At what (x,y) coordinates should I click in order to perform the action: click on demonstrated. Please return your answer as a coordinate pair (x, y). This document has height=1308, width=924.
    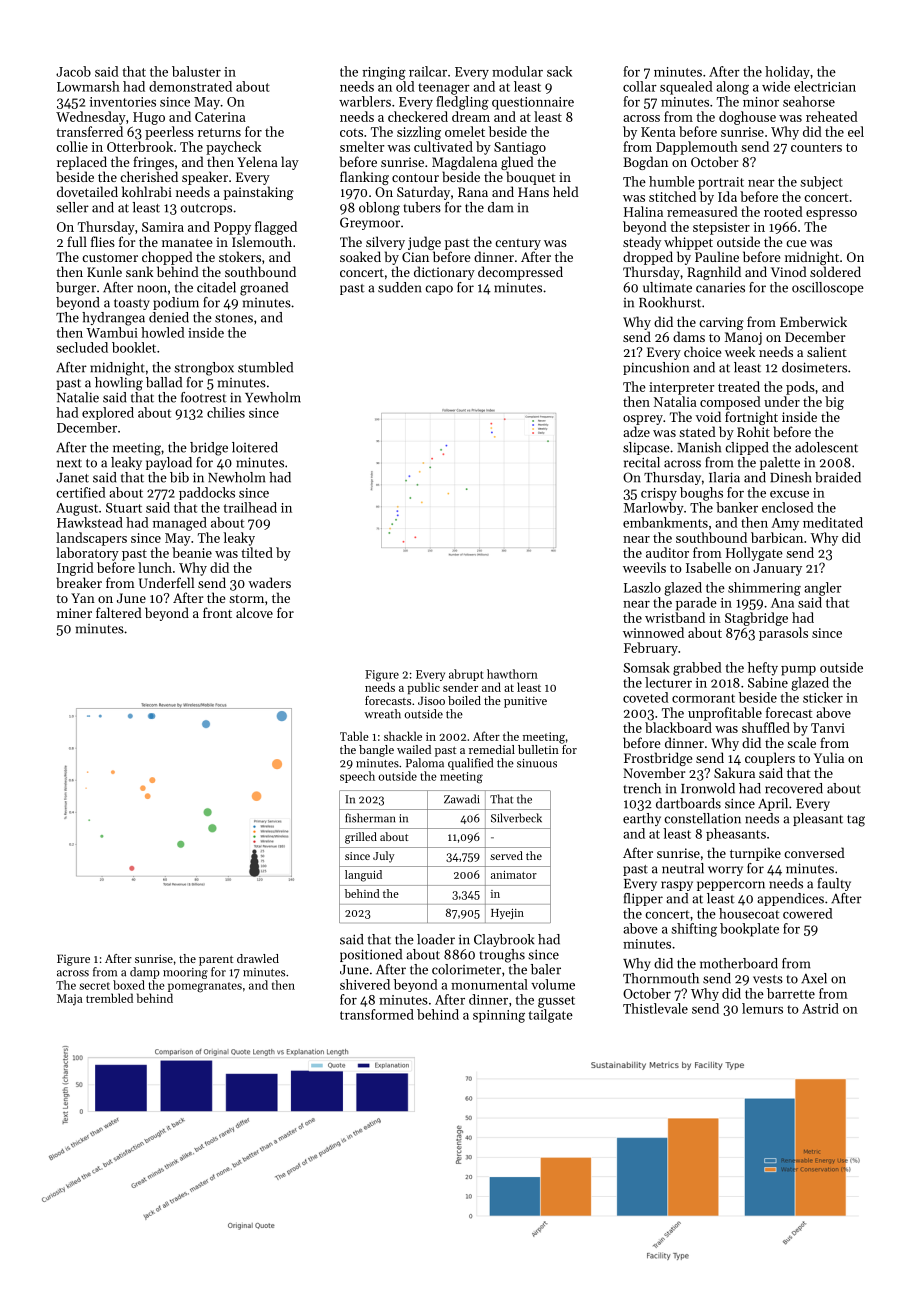
    Looking at the image, I should click on (190, 86).
